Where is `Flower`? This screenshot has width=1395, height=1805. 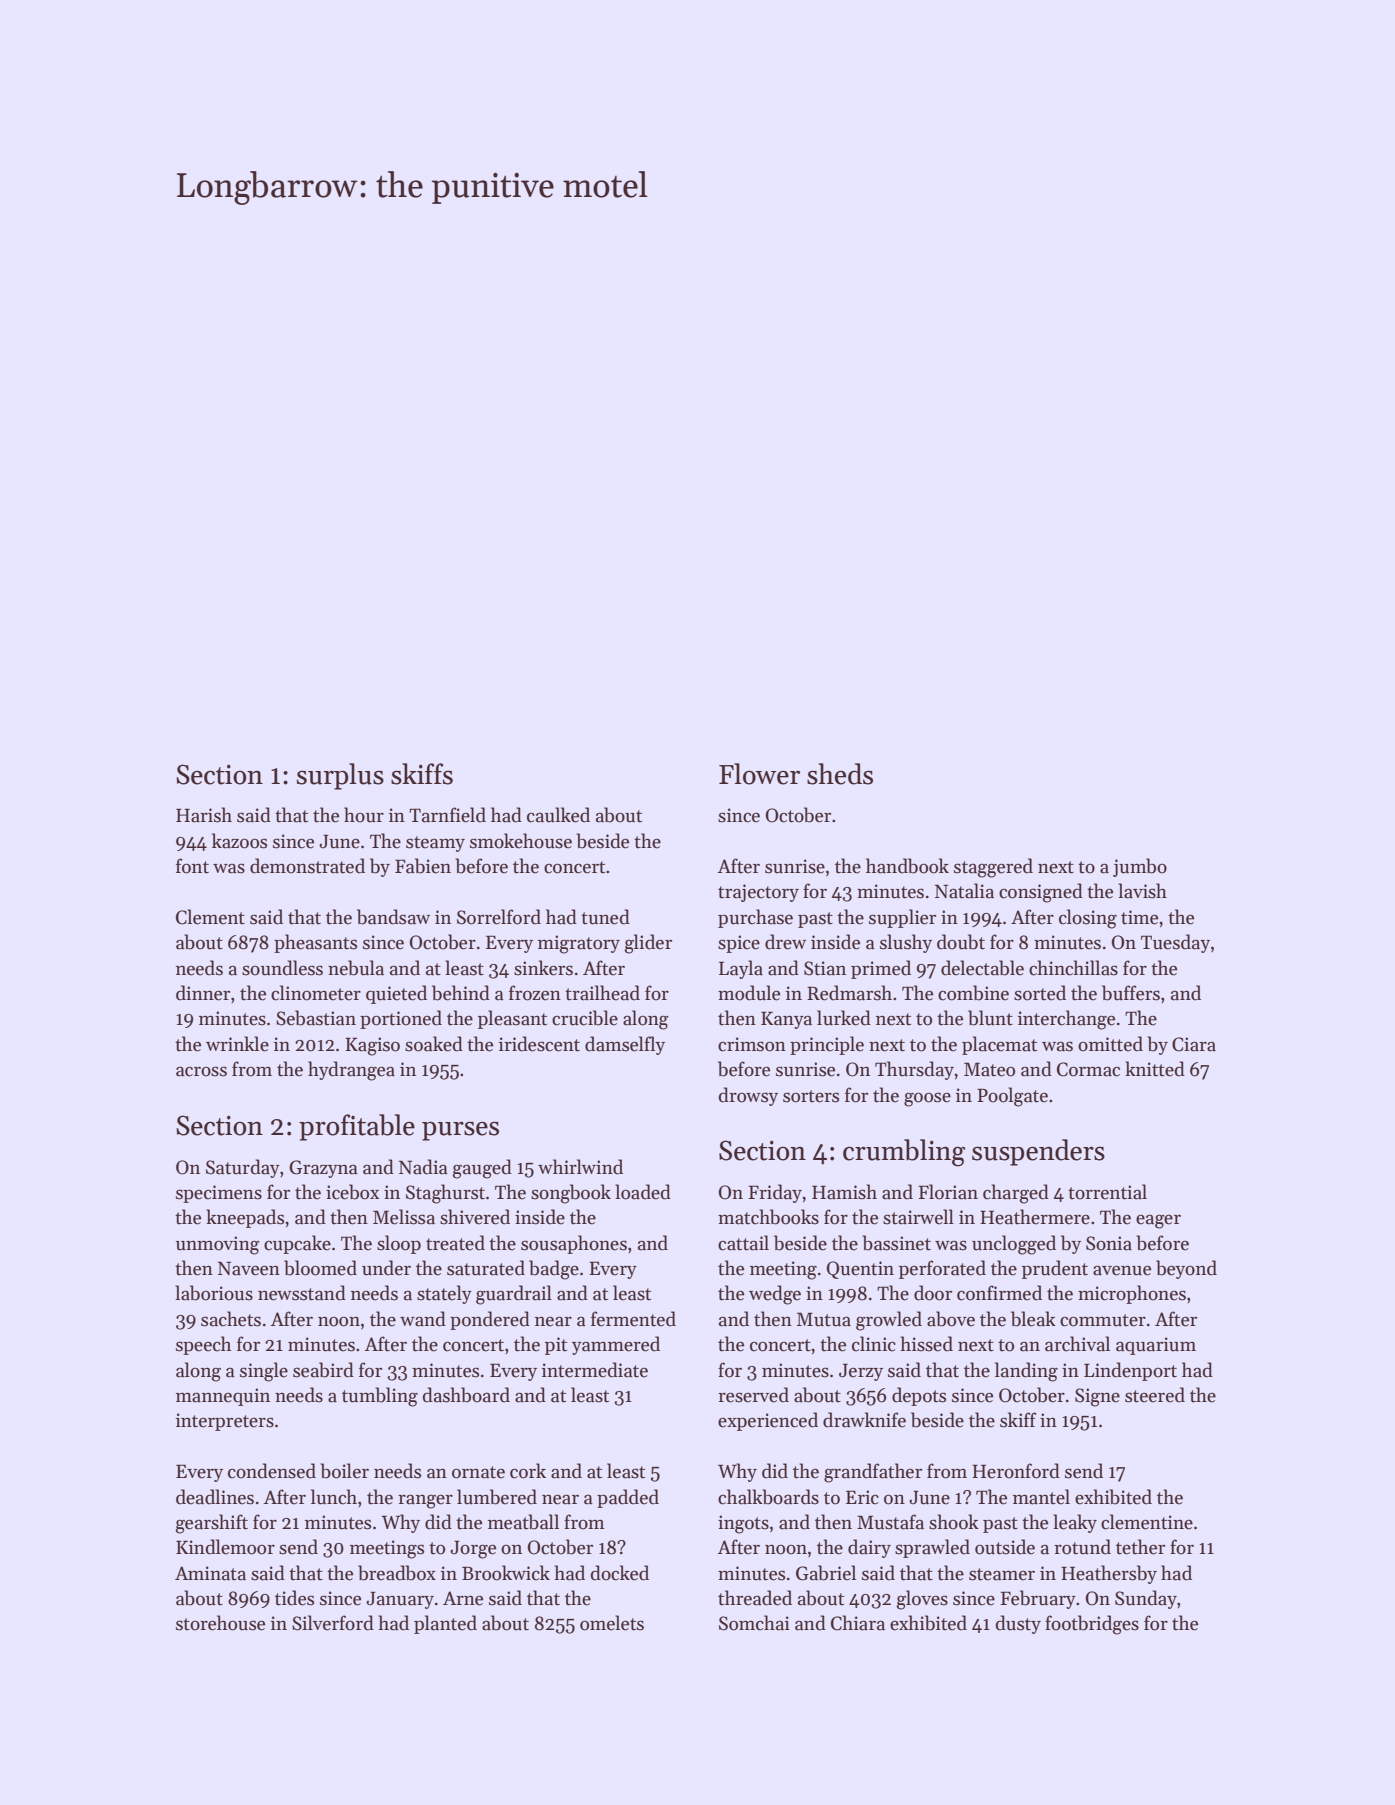 Flower is located at coordinates (759, 774).
